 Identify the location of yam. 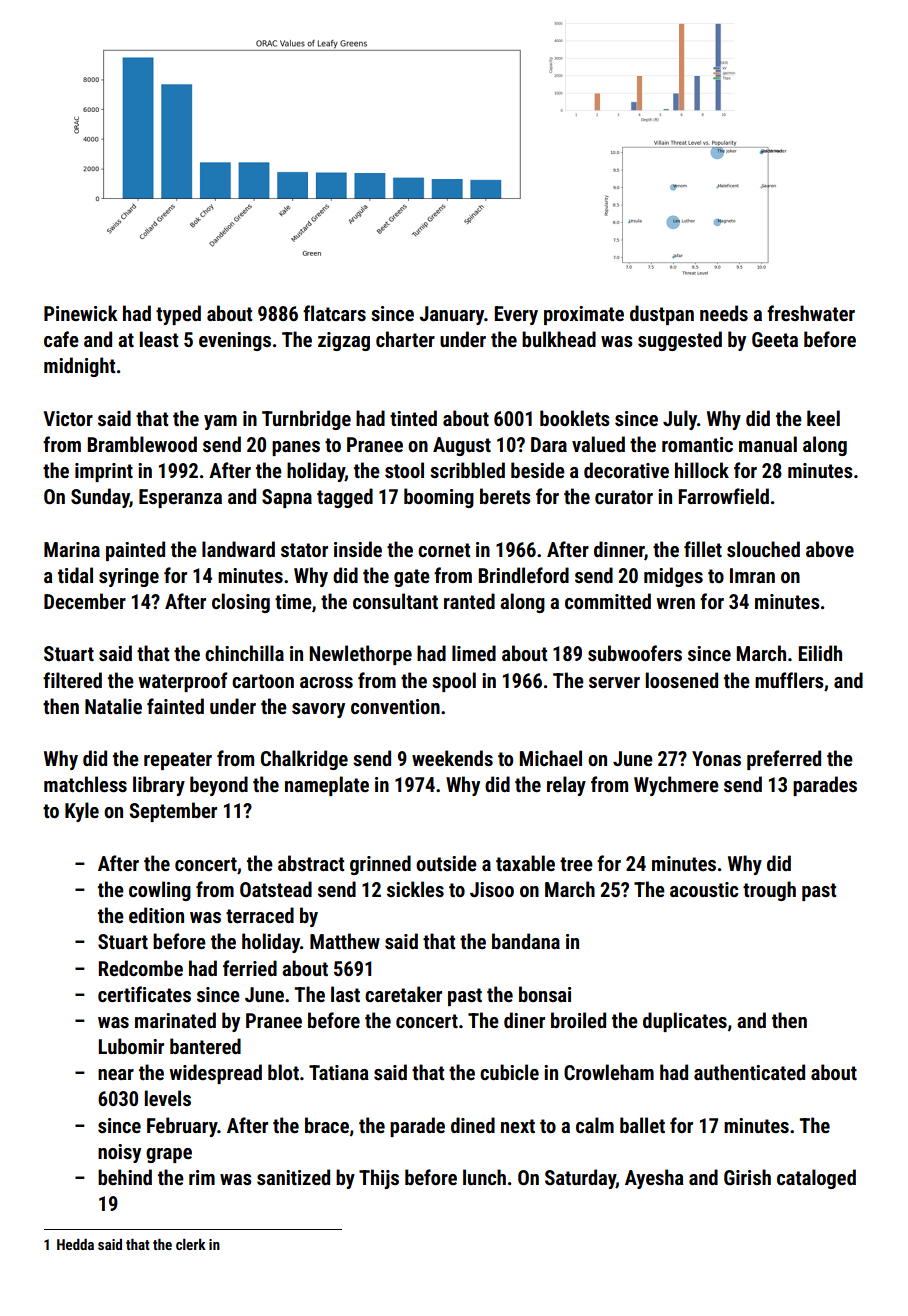
(220, 422).
